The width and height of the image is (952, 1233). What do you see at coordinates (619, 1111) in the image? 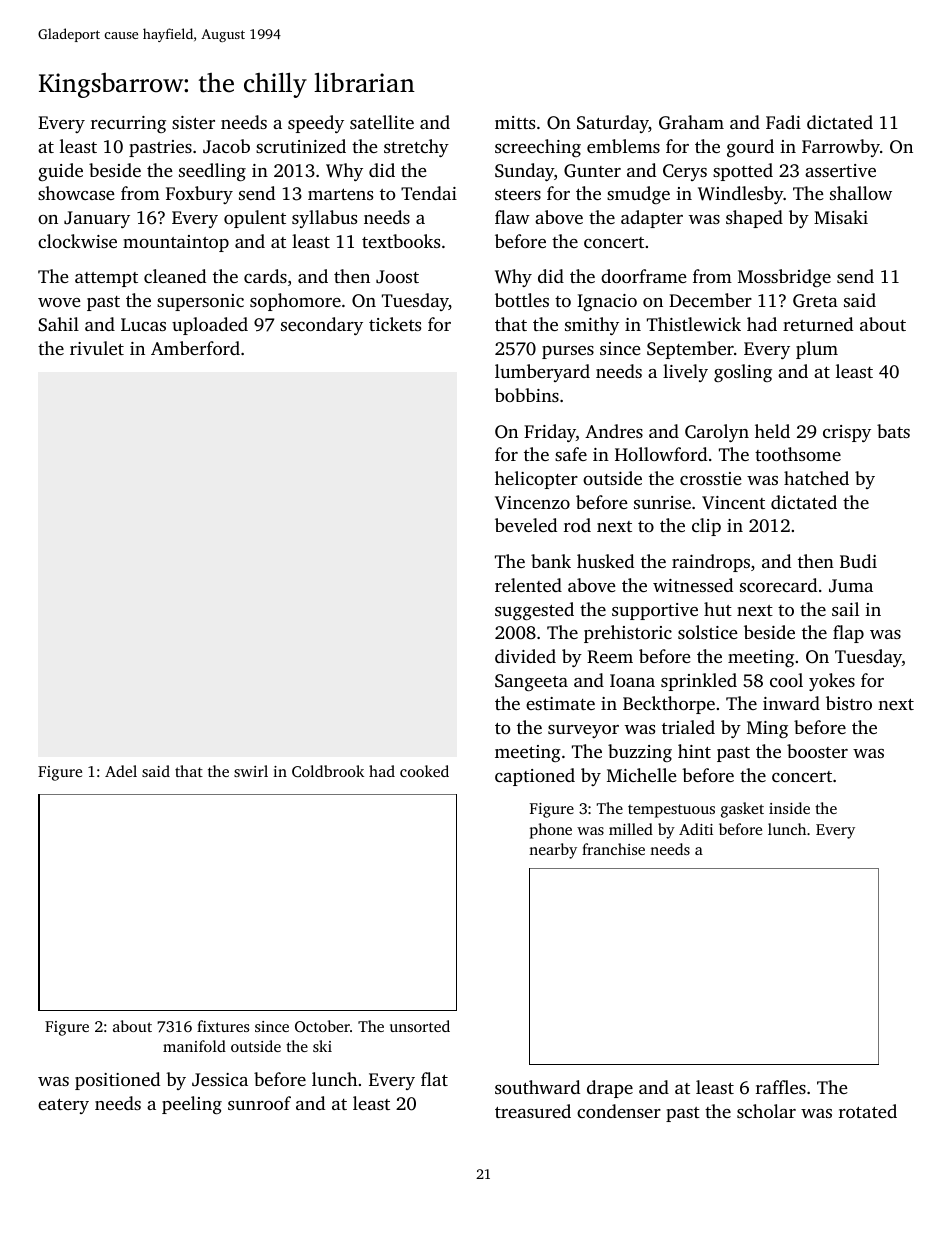
I see `condenser` at bounding box center [619, 1111].
